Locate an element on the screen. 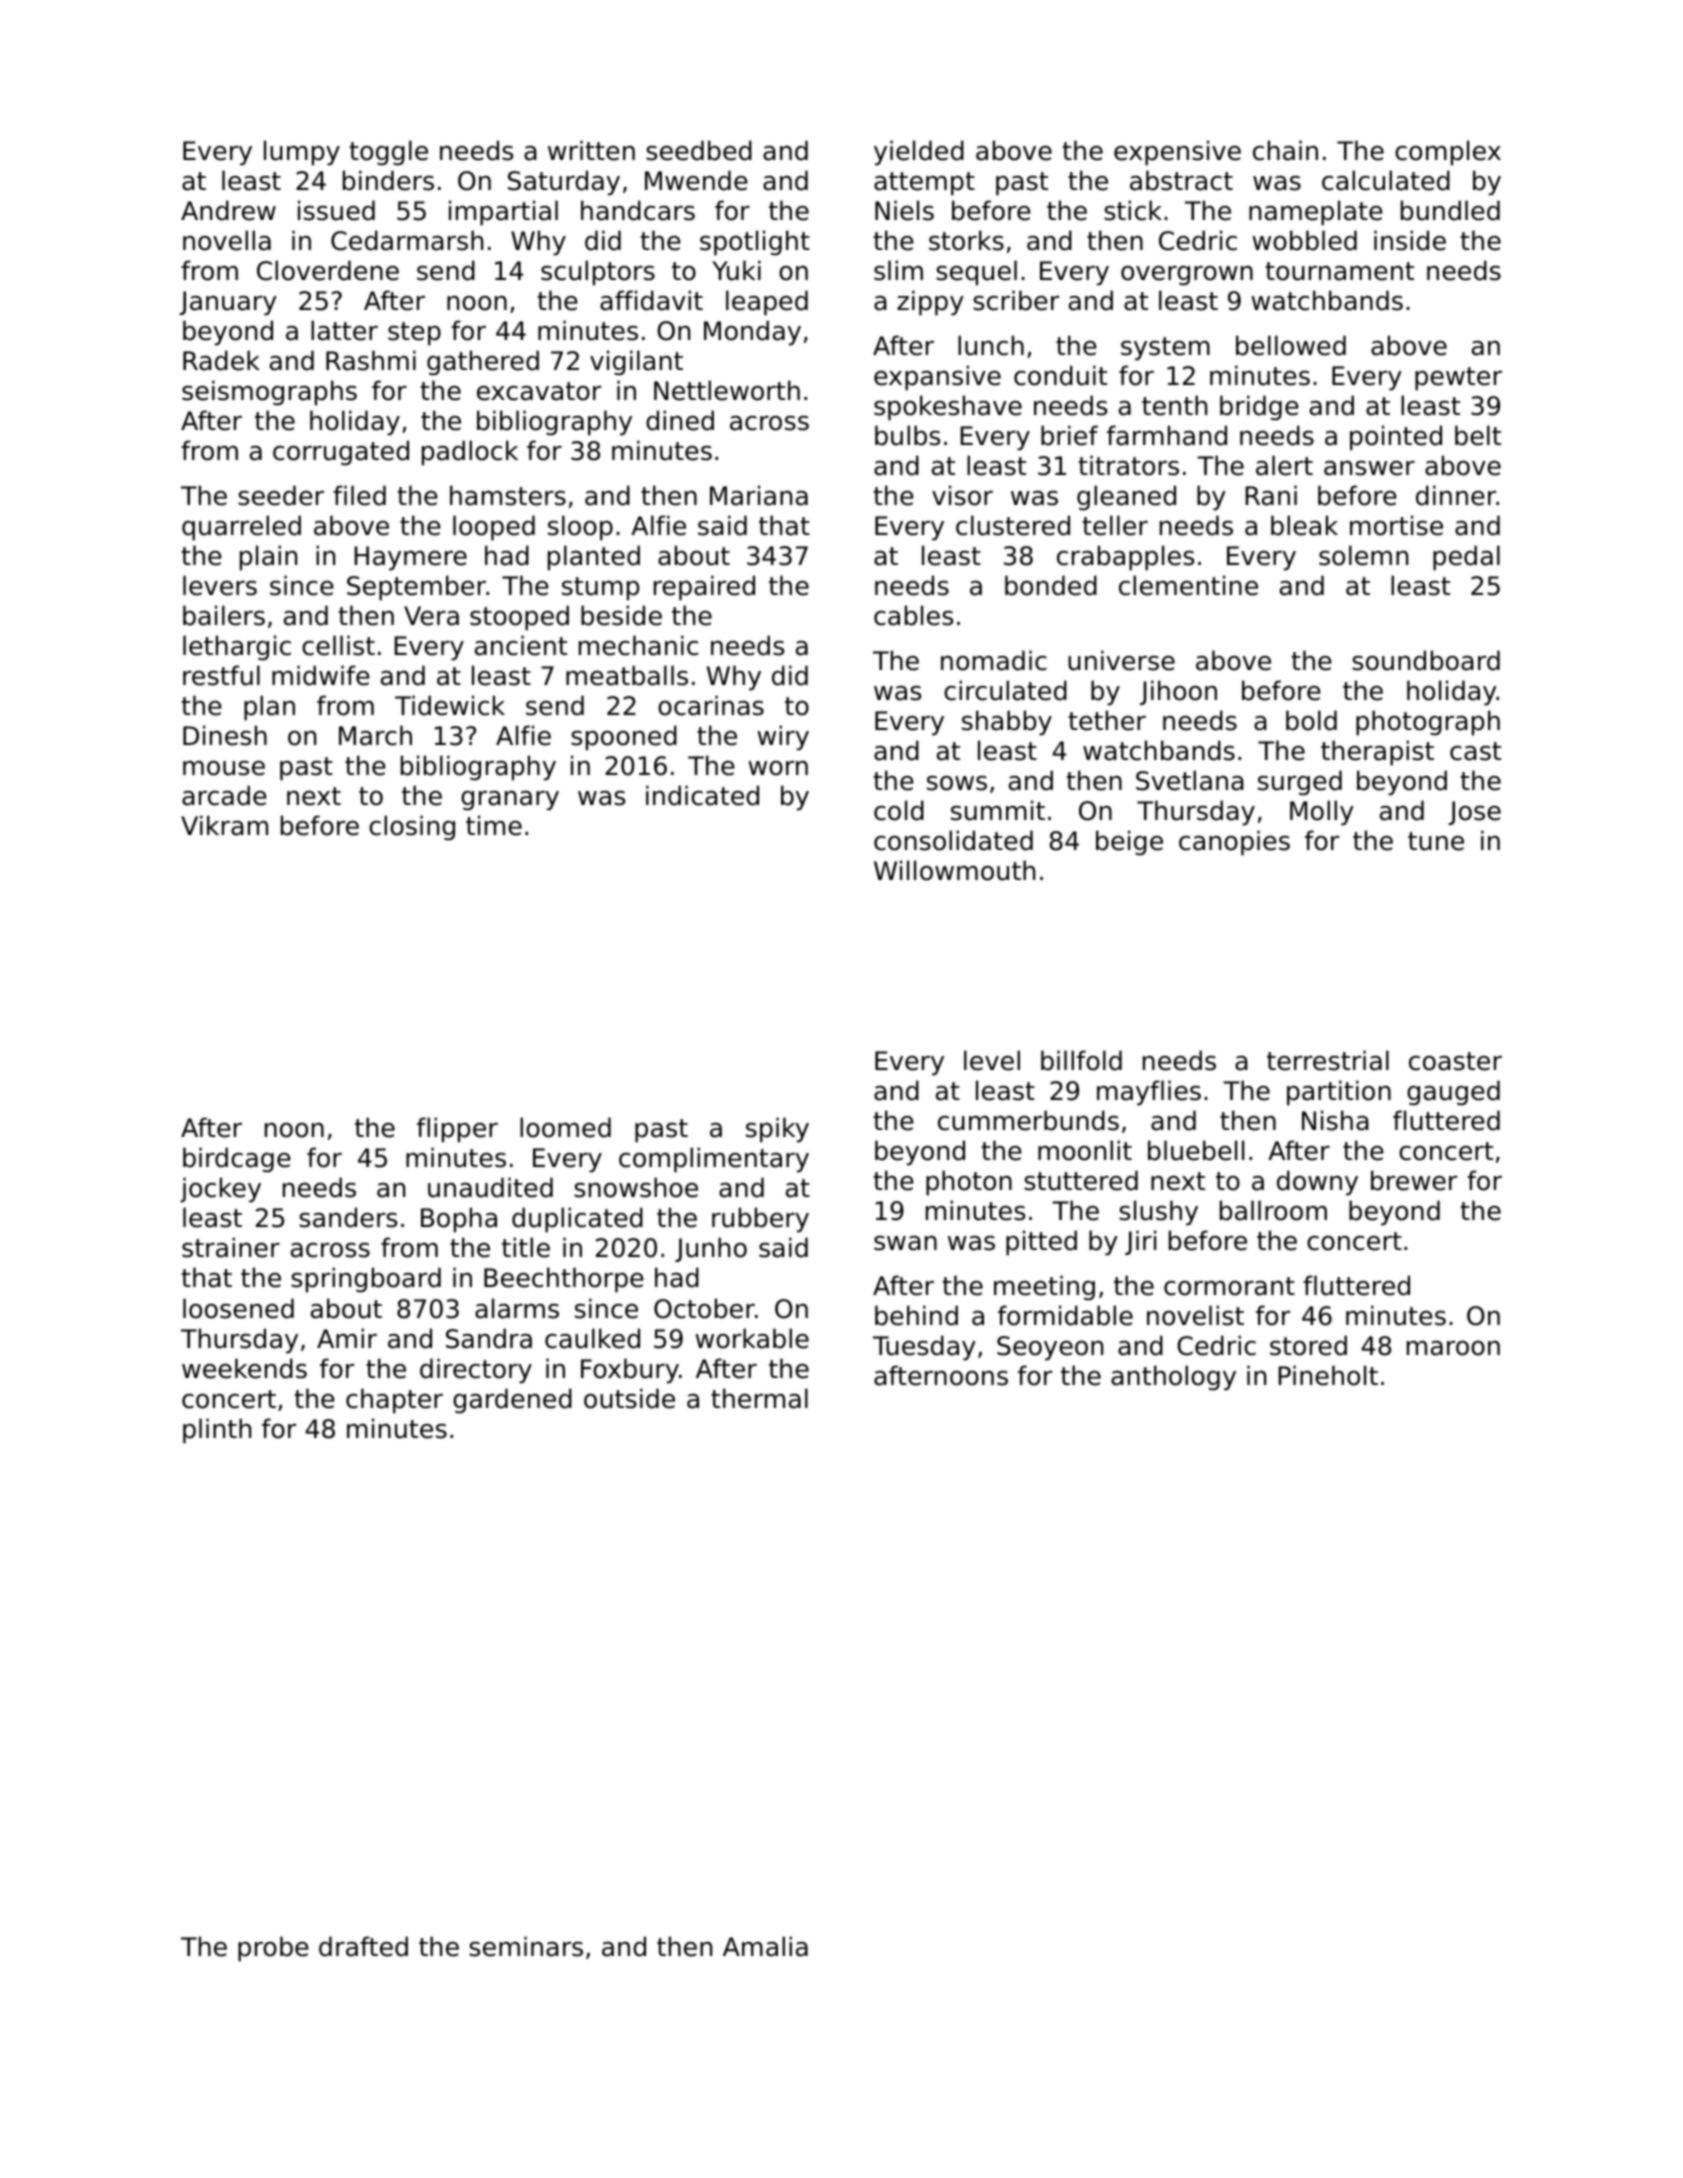  Radek is located at coordinates (221, 360).
